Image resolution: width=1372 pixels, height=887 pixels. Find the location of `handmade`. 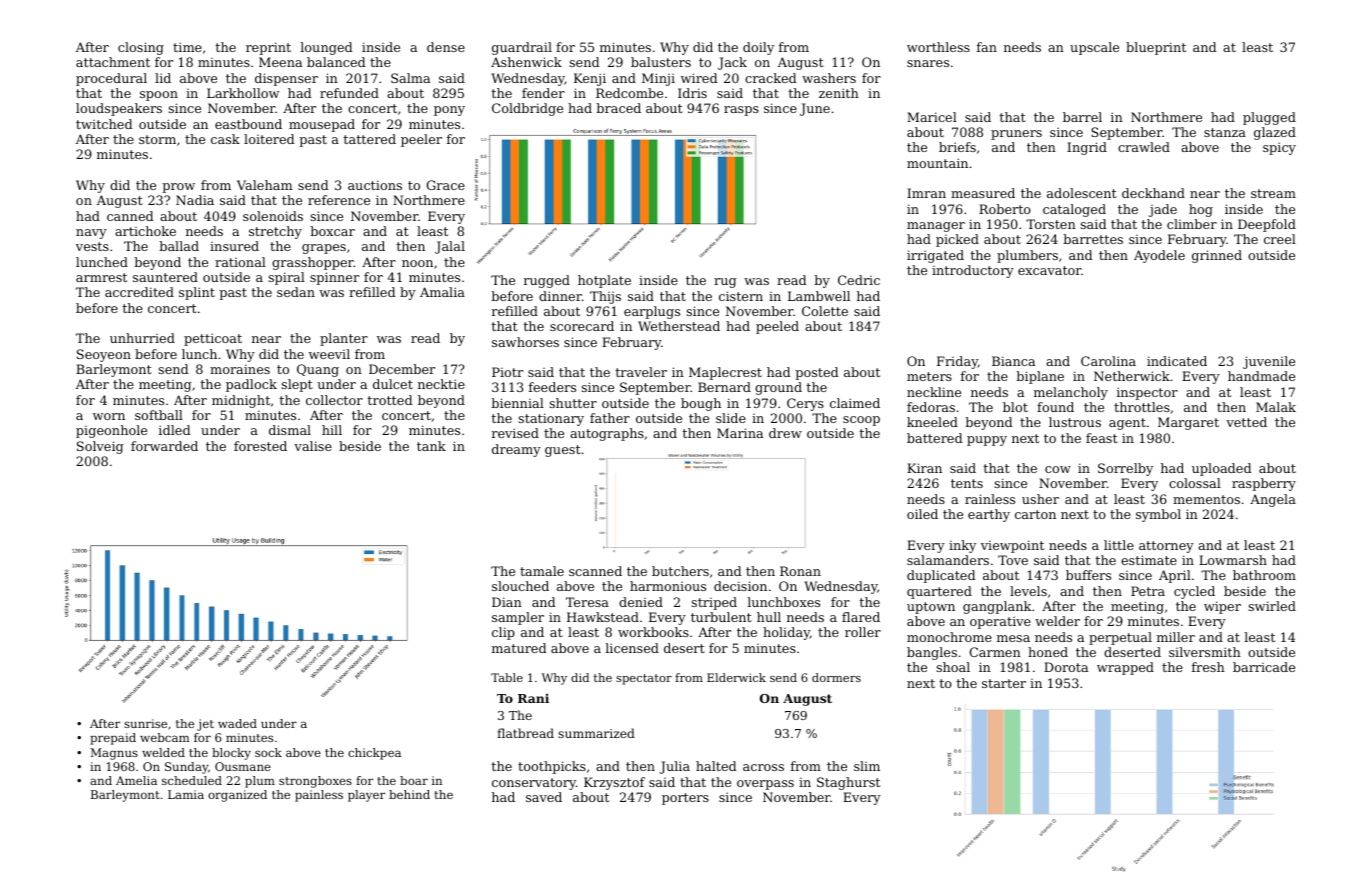

handmade is located at coordinates (1261, 376).
